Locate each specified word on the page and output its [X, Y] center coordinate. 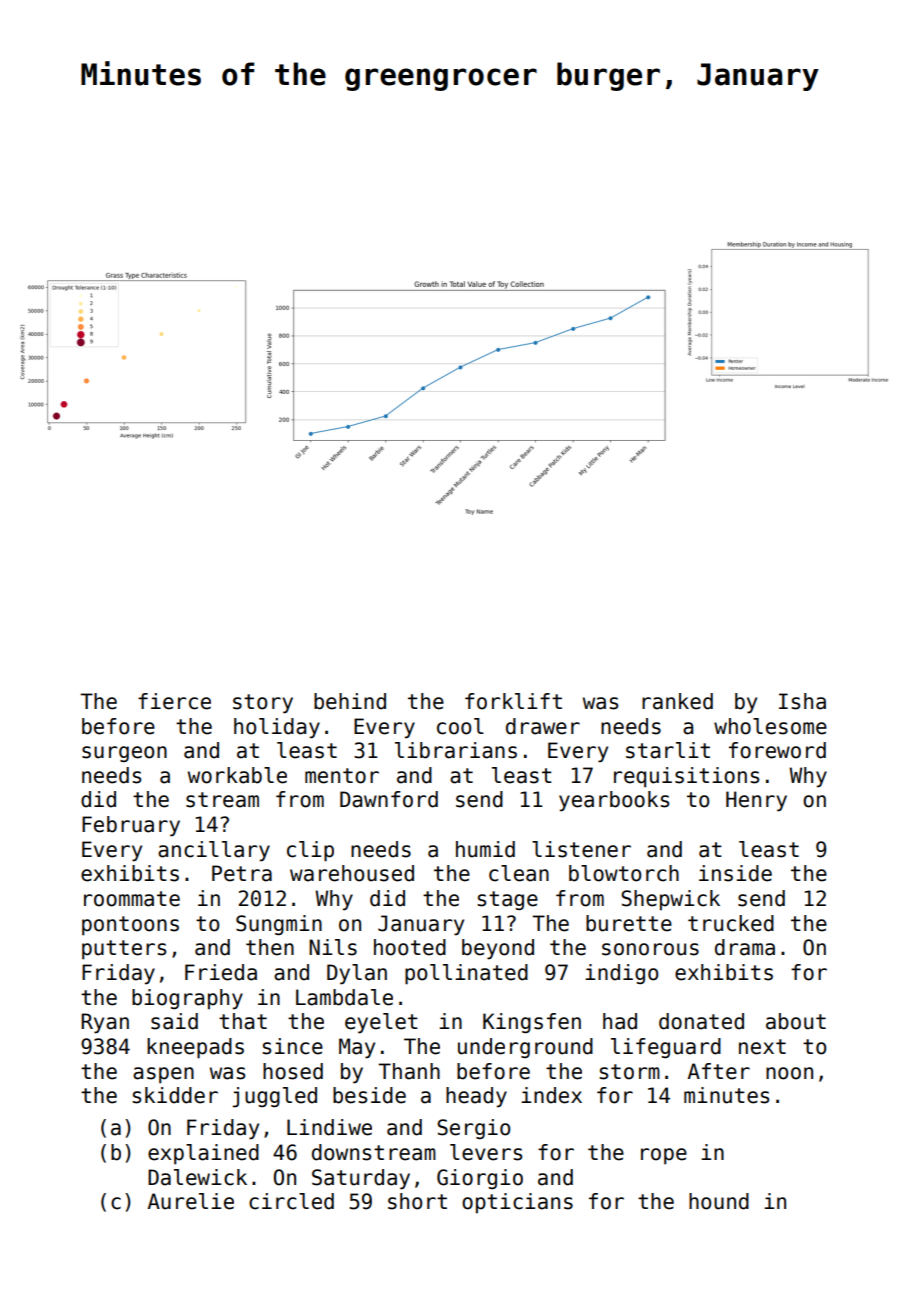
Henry [756, 801]
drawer [543, 726]
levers [486, 1152]
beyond [498, 949]
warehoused [352, 873]
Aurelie [191, 1201]
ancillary [214, 851]
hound [719, 1201]
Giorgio [480, 1179]
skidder [175, 1095]
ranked [677, 701]
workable [237, 775]
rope [664, 1156]
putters [124, 950]
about [796, 1021]
